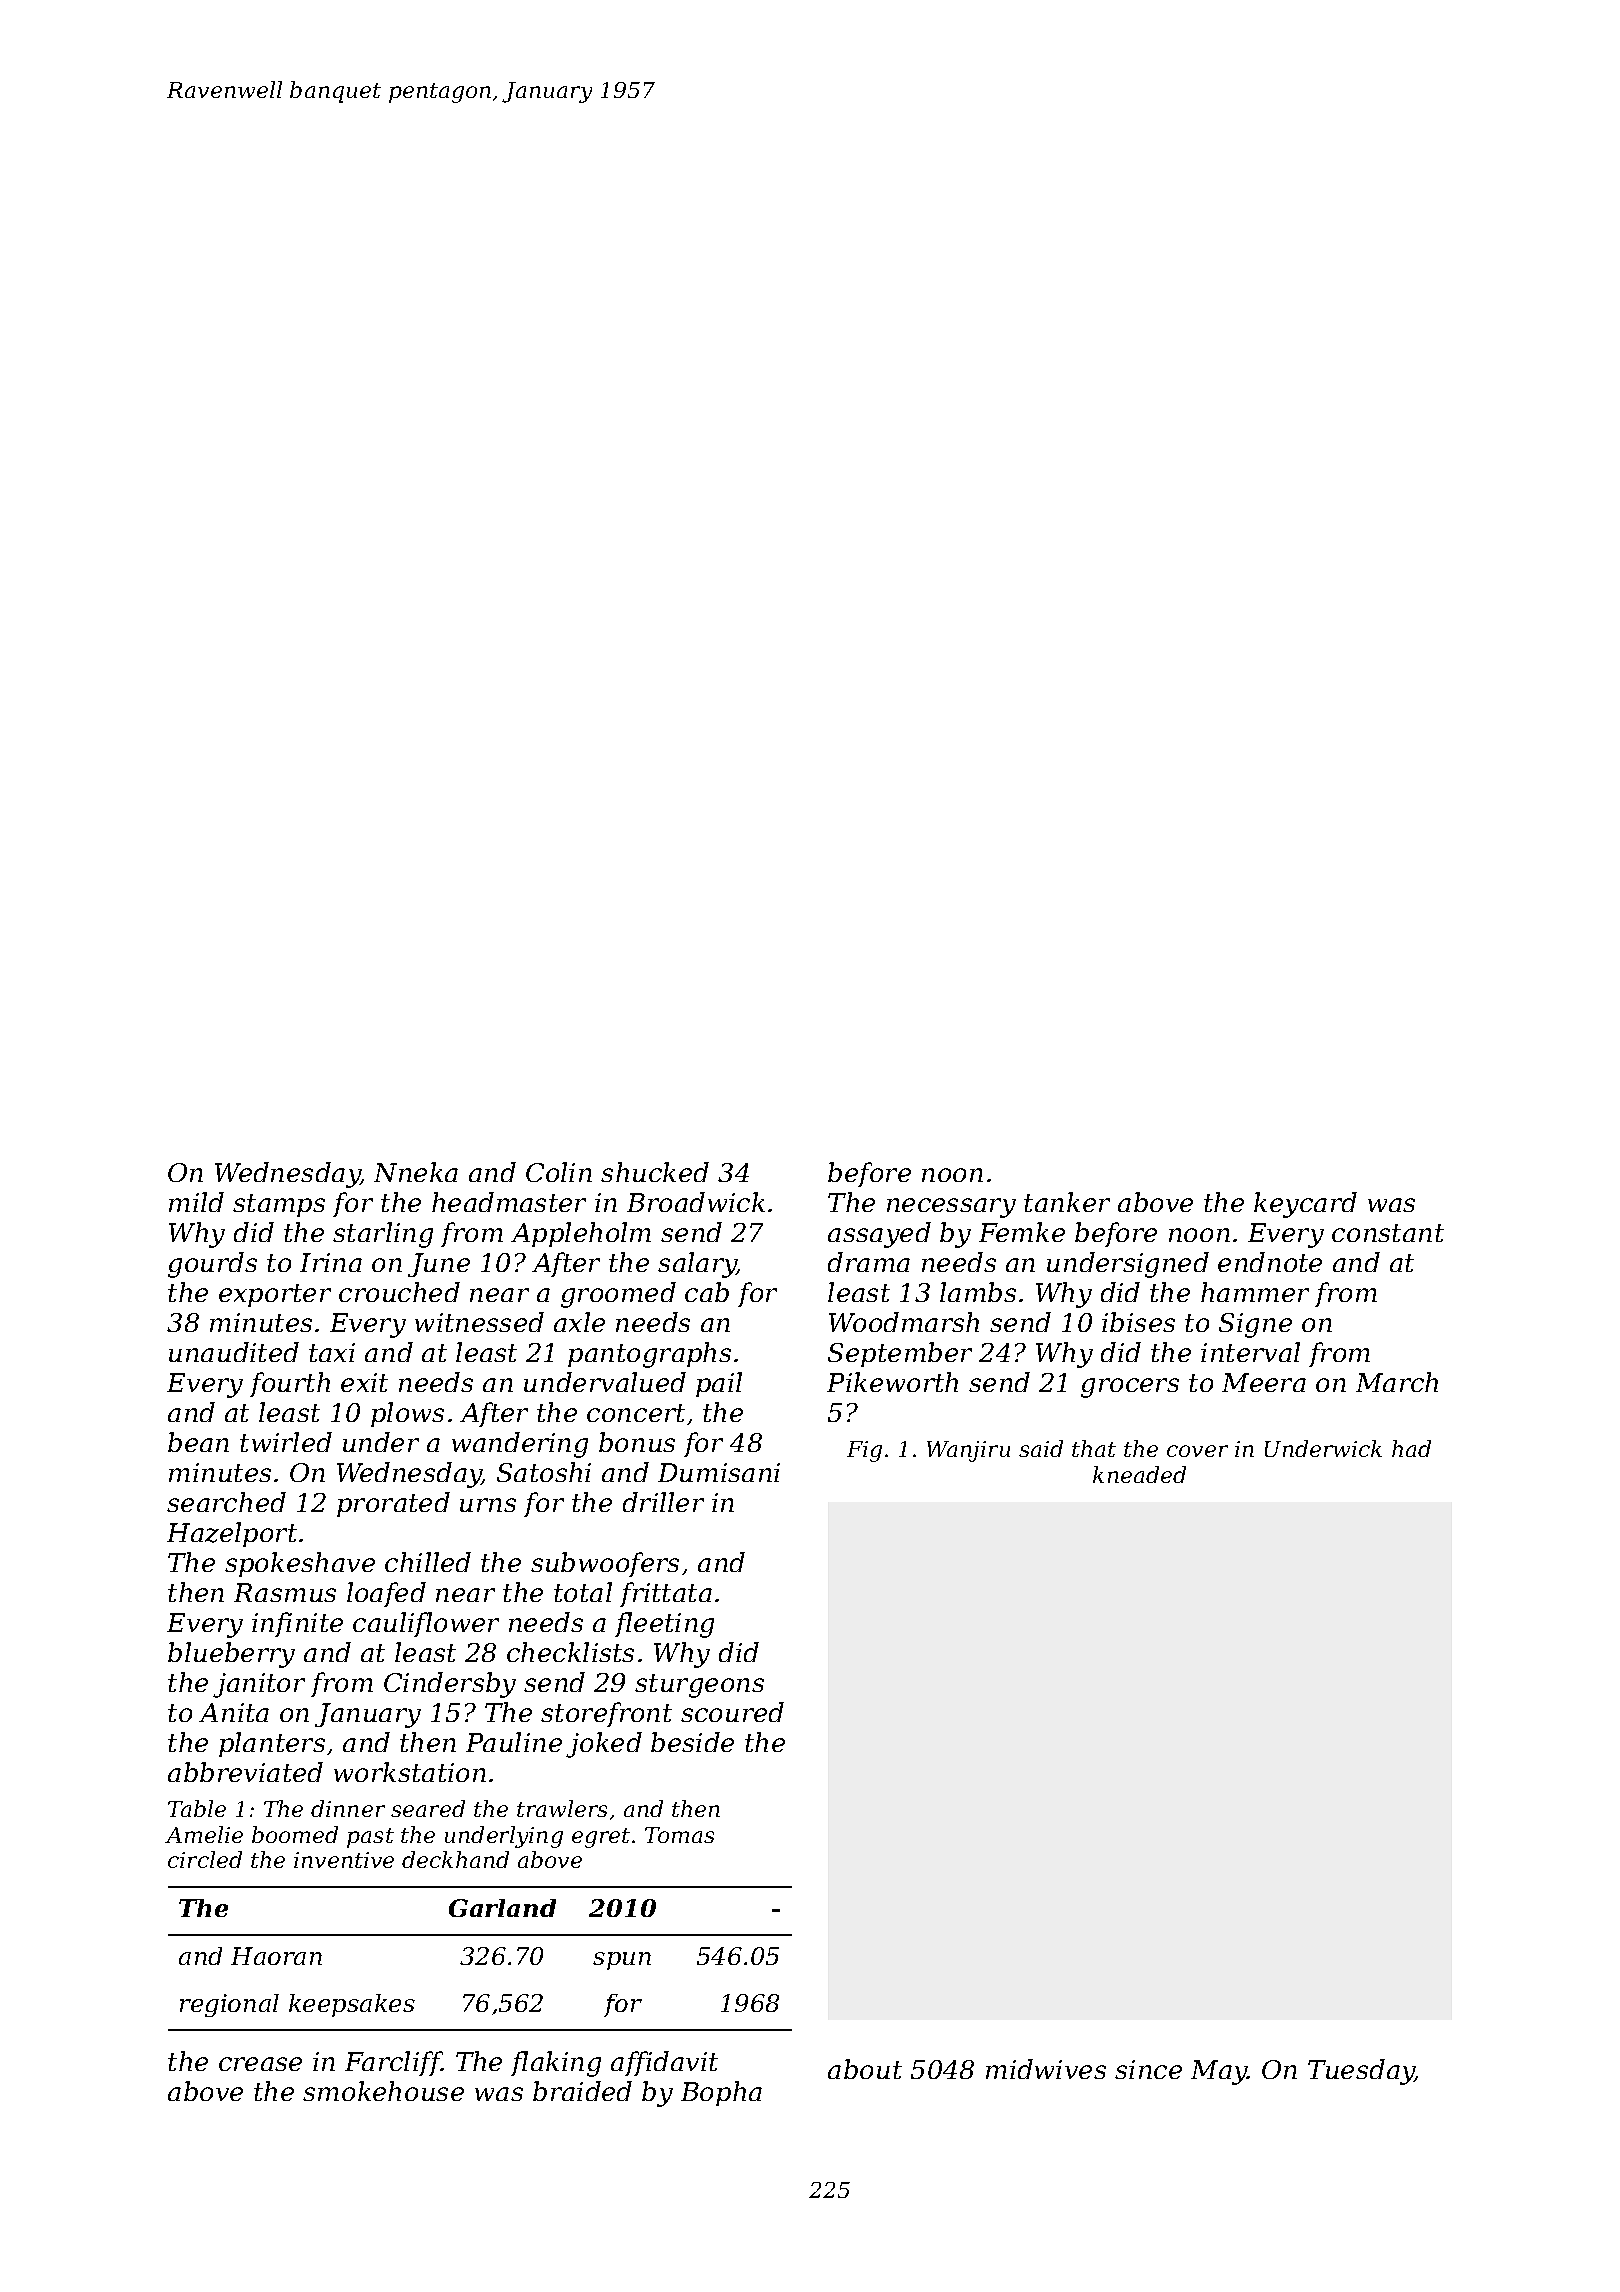  I want to click on keycard, so click(1305, 1205).
